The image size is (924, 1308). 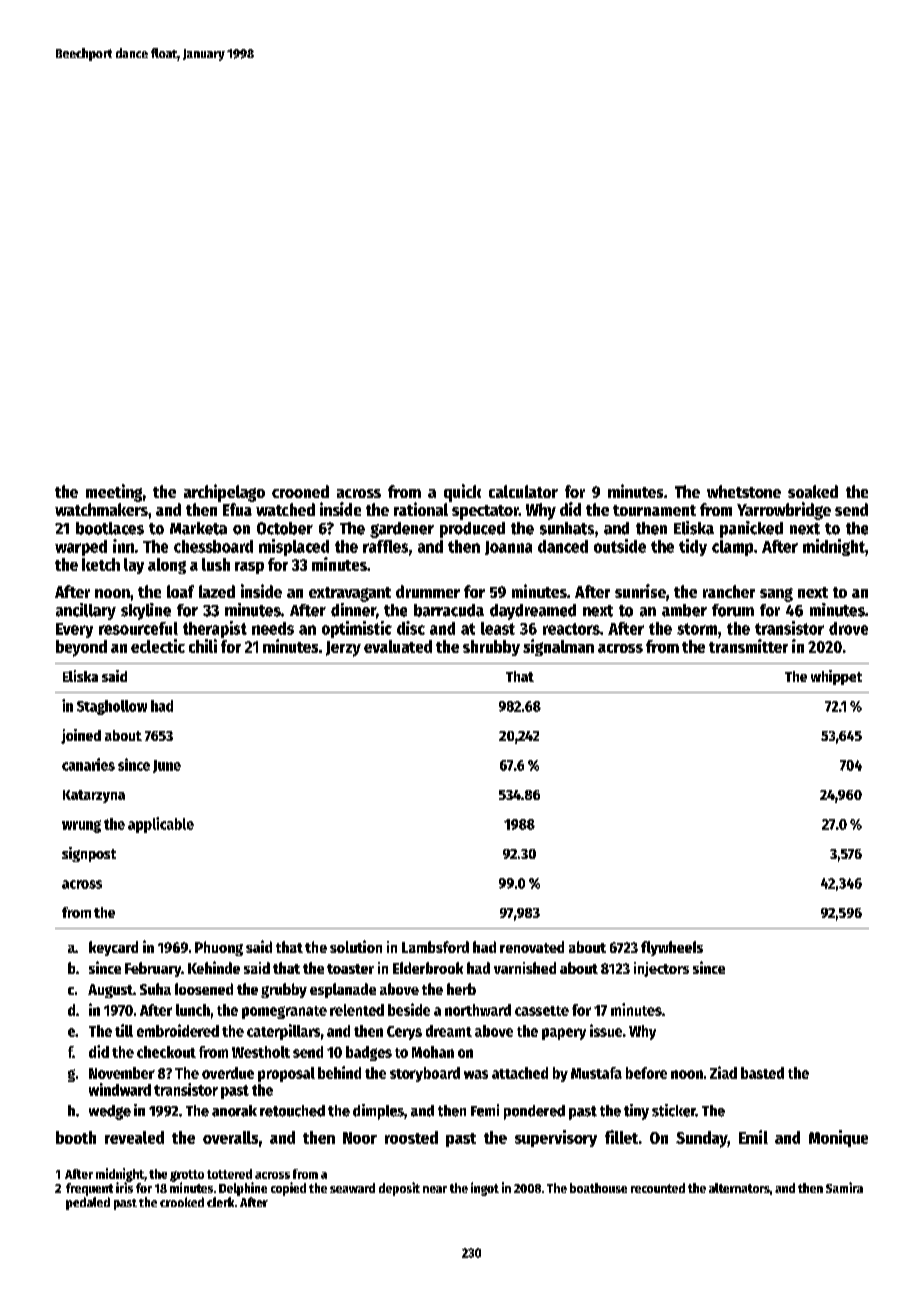 I want to click on quick, so click(x=462, y=493).
